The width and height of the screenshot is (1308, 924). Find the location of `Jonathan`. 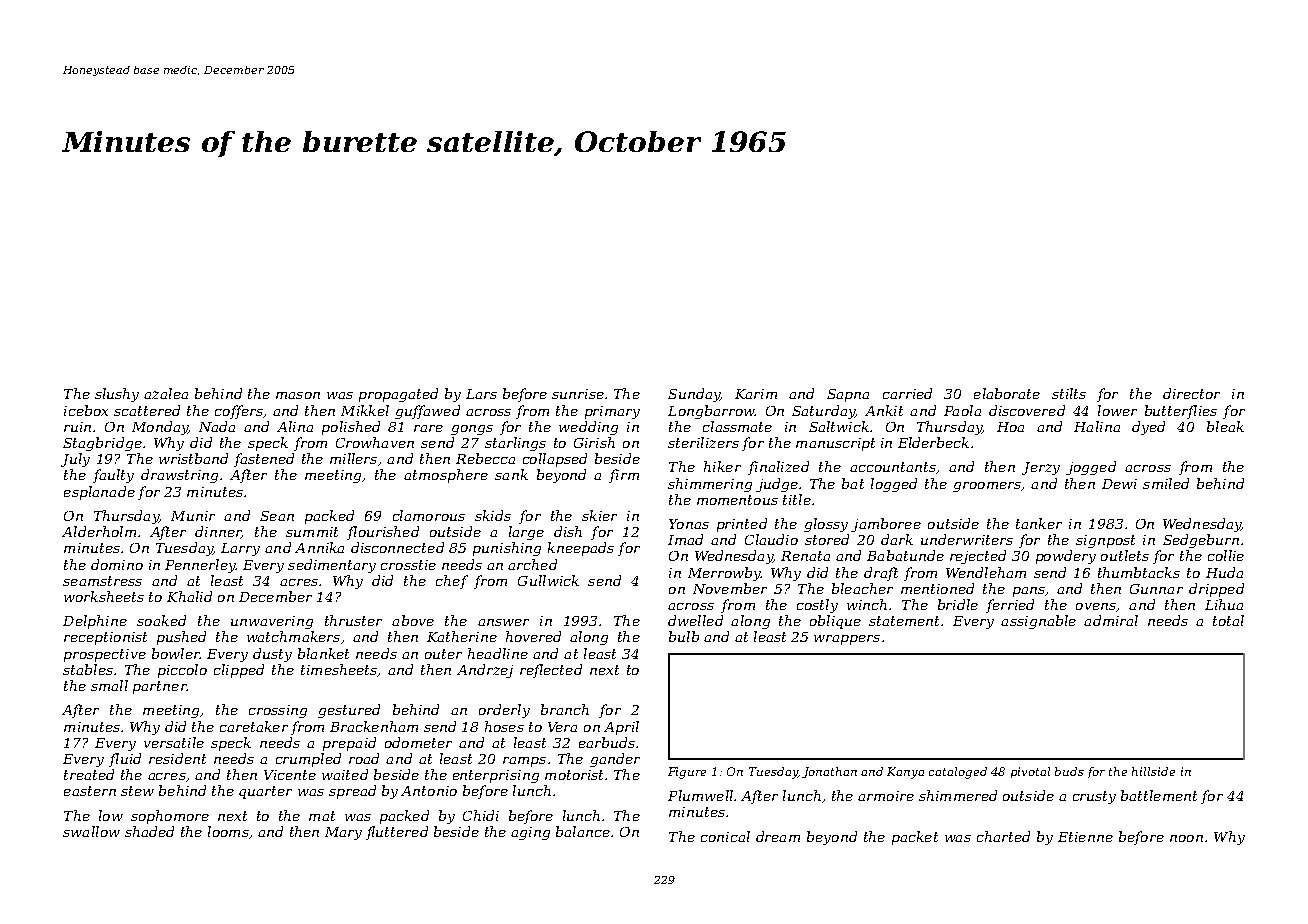

Jonathan is located at coordinates (829, 772).
